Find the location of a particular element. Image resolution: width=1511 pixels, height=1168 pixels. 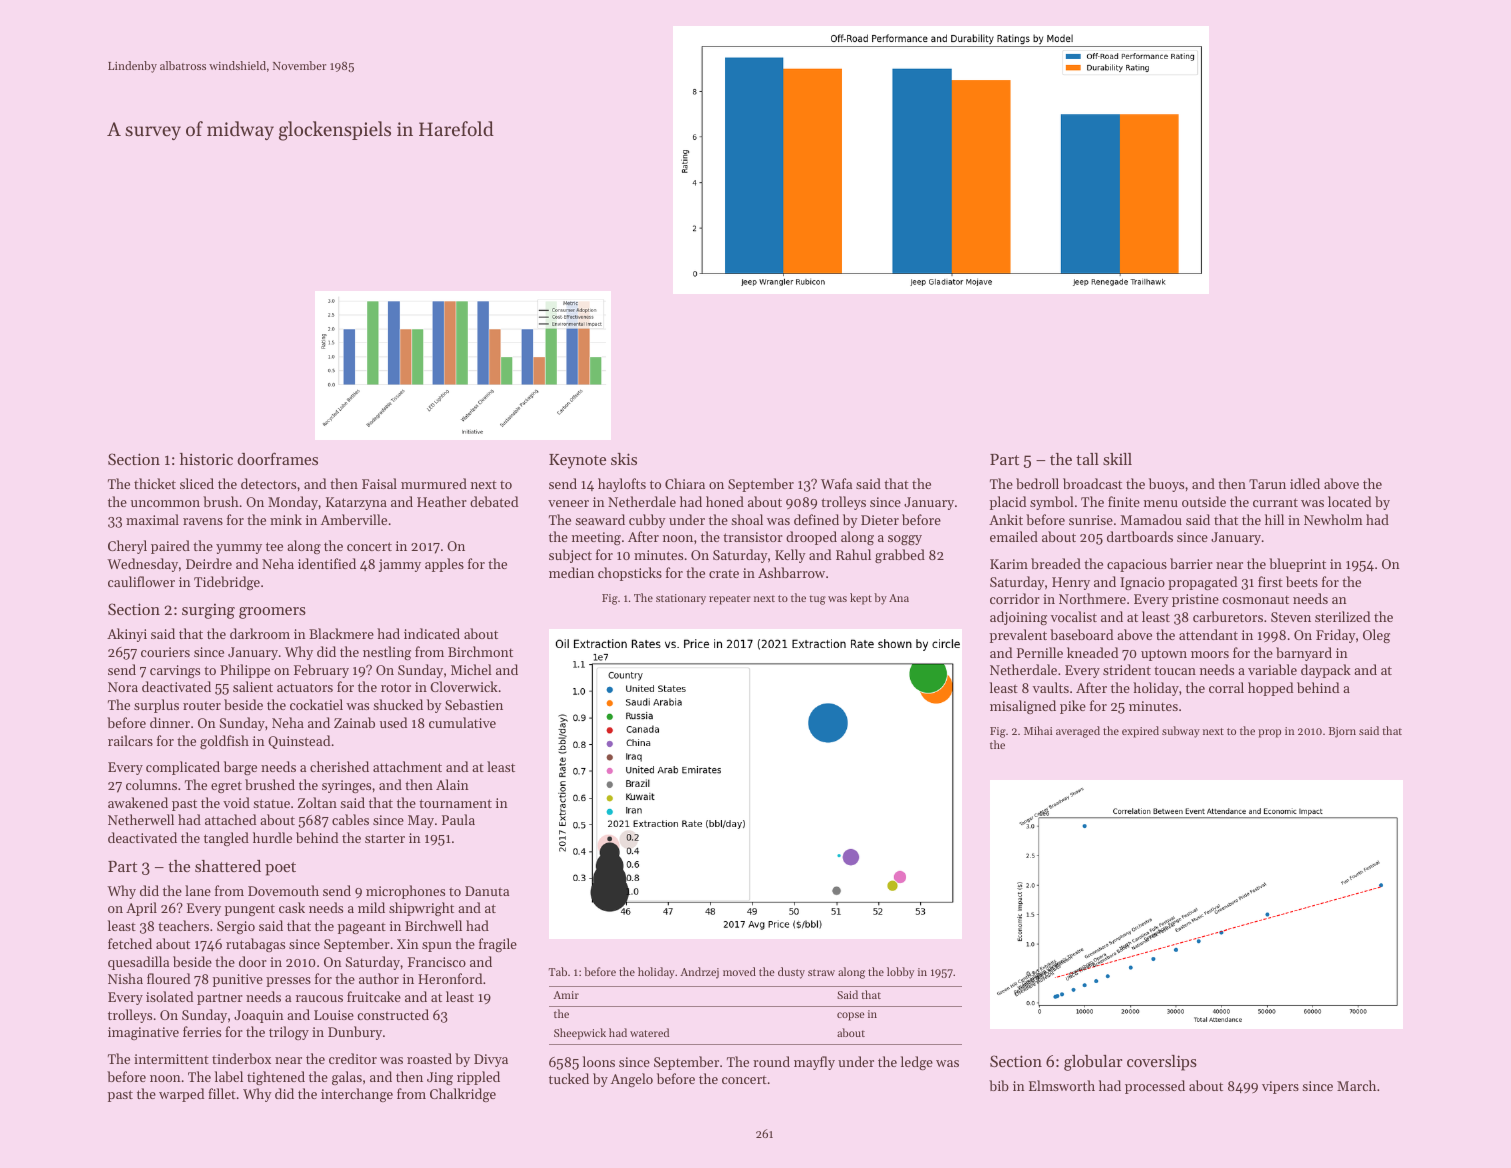

vipers is located at coordinates (1280, 1087).
